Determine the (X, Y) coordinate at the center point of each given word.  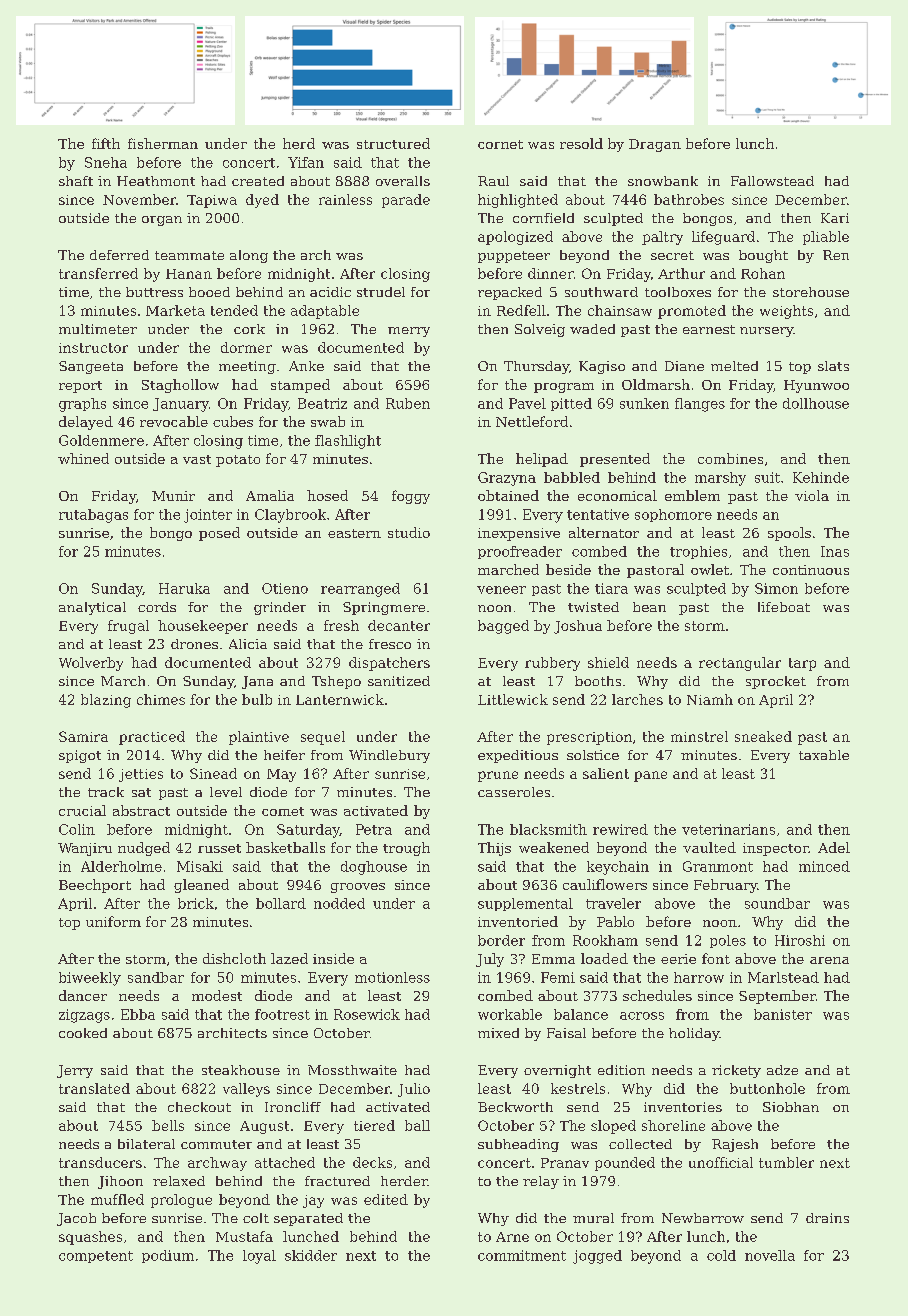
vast (197, 459)
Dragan (655, 145)
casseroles (514, 792)
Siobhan (791, 1107)
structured (393, 143)
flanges (700, 405)
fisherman (163, 143)
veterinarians (728, 829)
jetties (141, 775)
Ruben (408, 403)
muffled (117, 1199)
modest (217, 995)
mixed (498, 1033)
